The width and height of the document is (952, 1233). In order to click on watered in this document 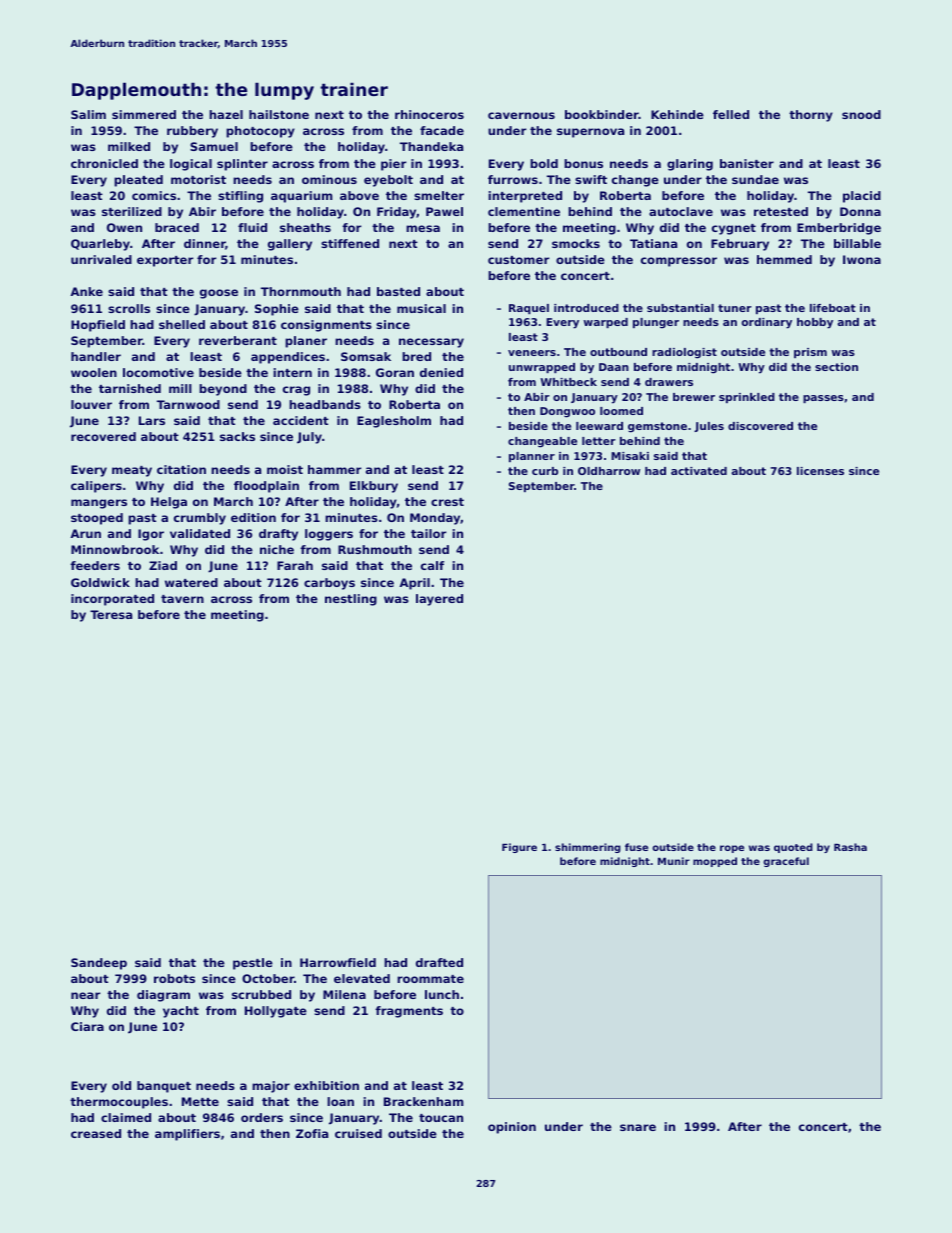, I will do `click(191, 582)`.
